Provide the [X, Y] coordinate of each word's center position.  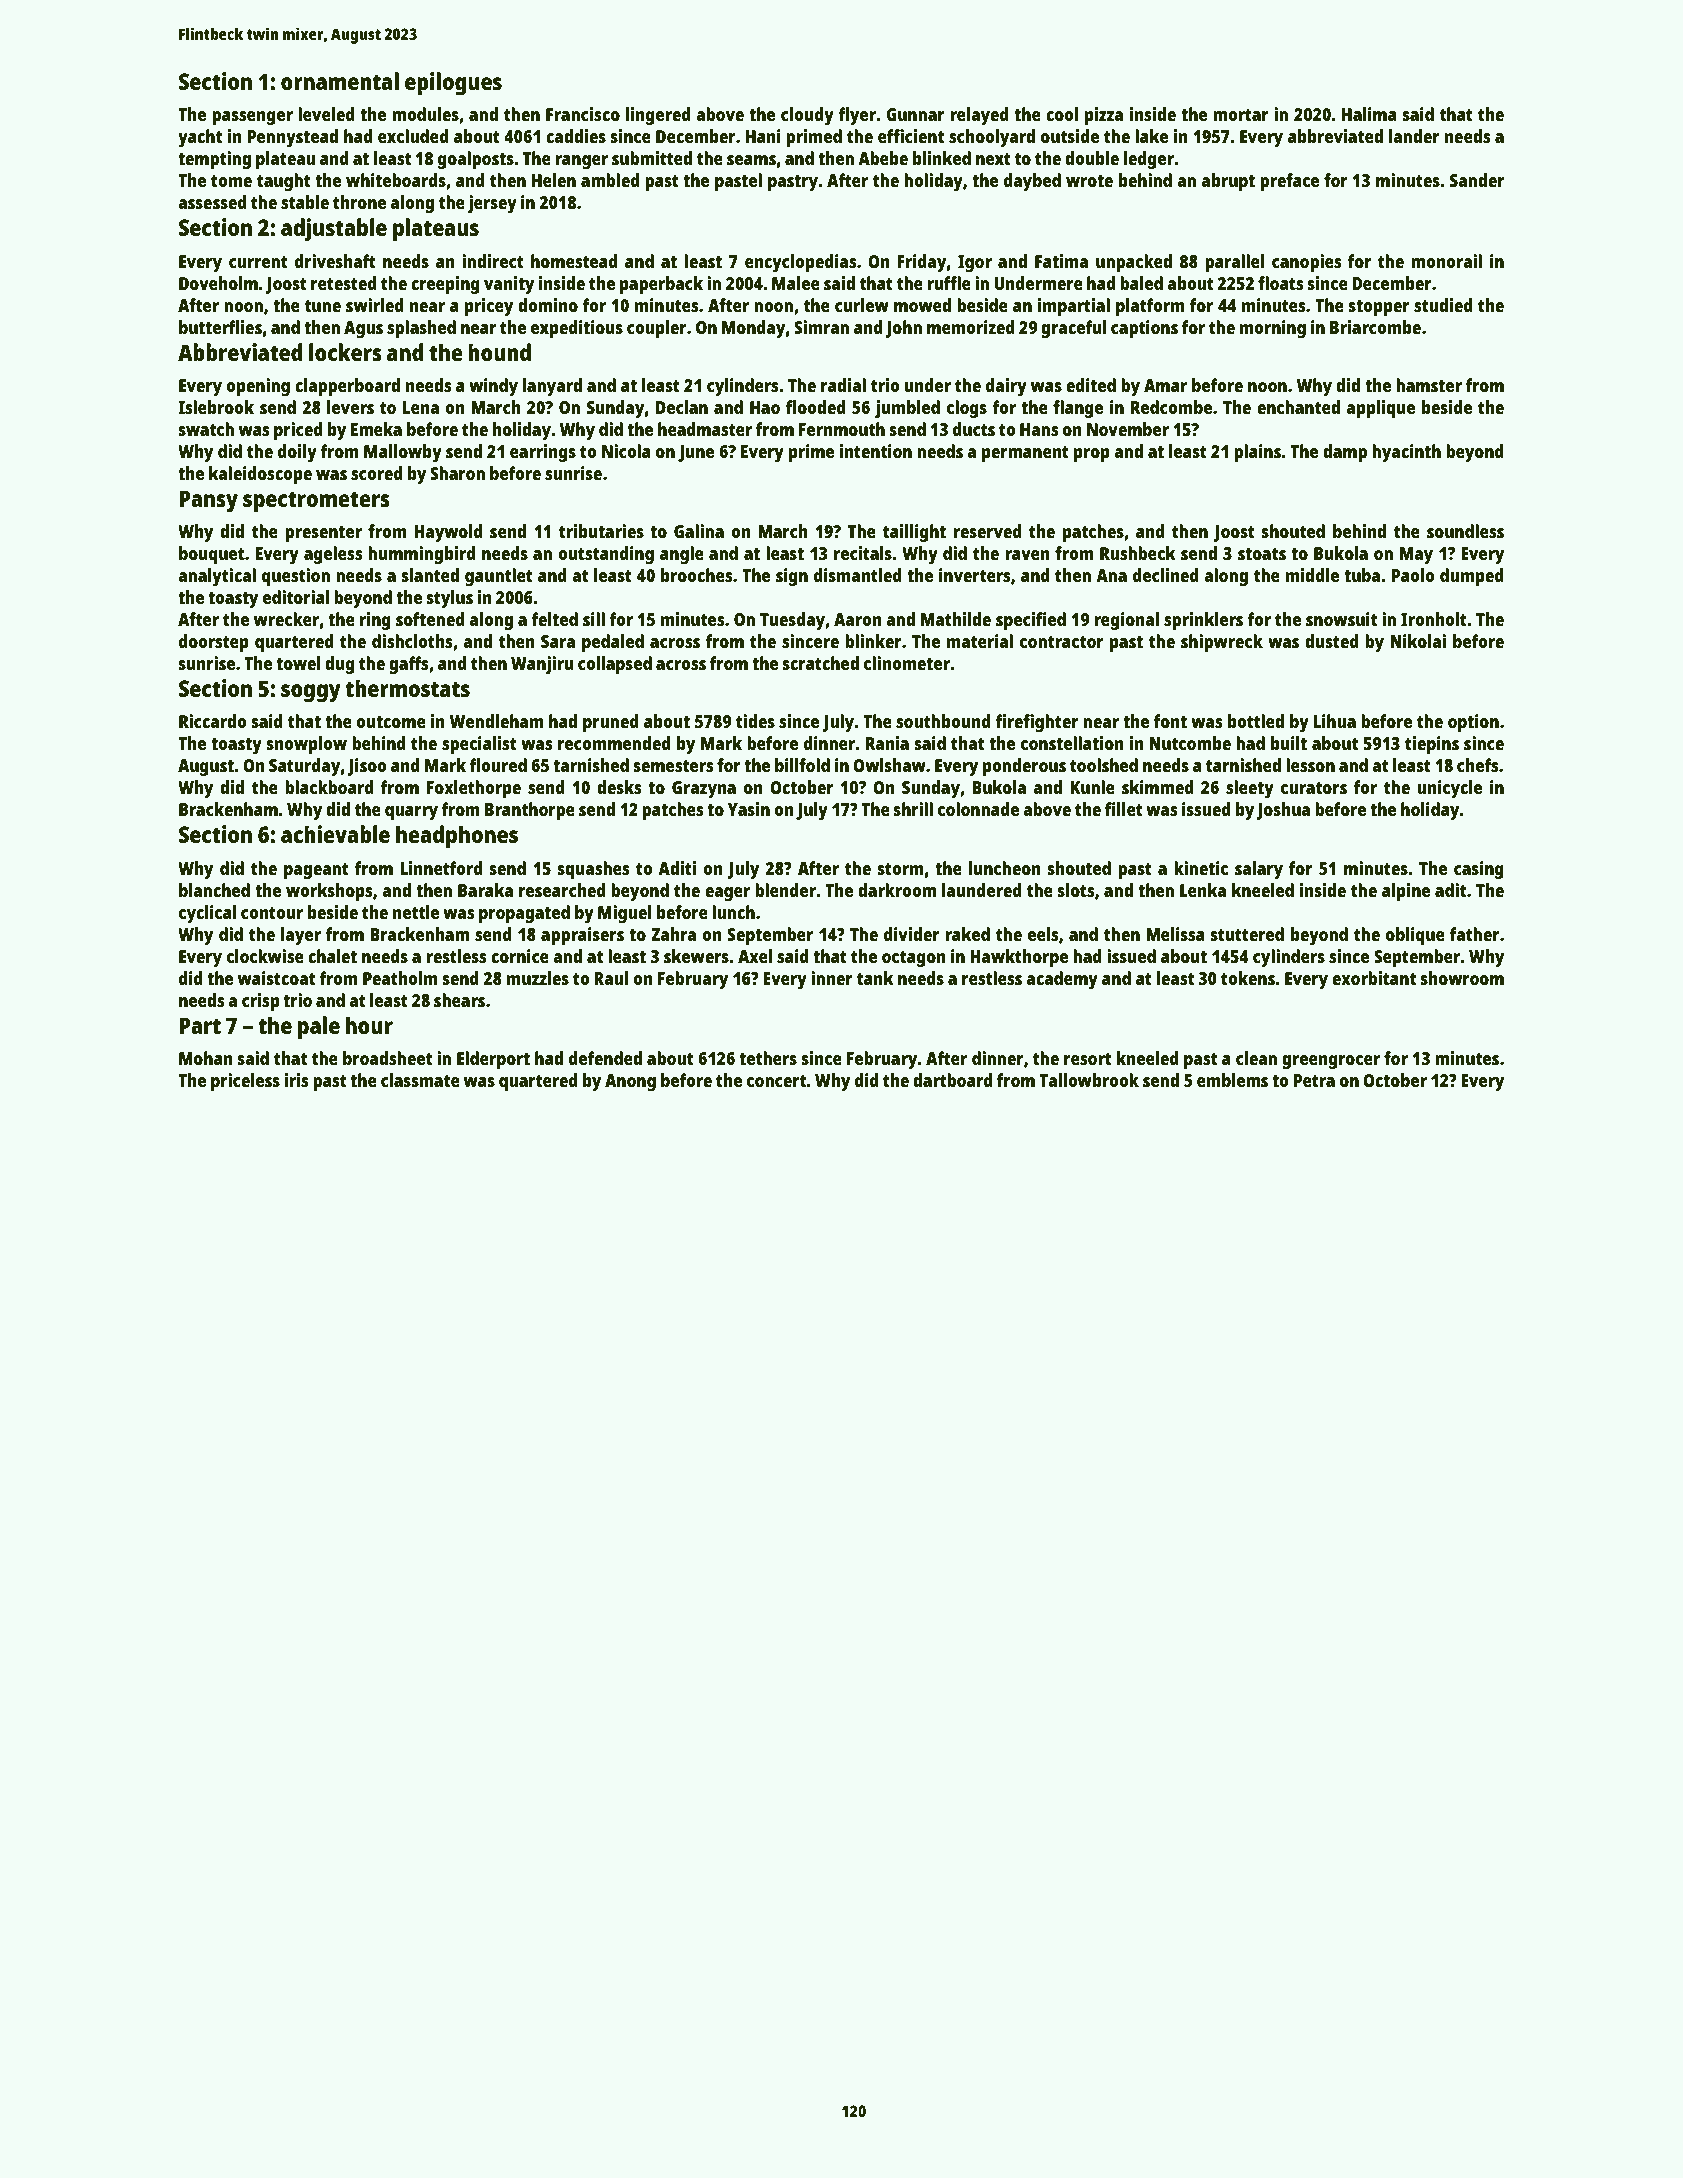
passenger [252, 118]
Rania [887, 743]
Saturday [304, 767]
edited [1091, 385]
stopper [1379, 308]
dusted [1332, 641]
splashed [421, 329]
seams [751, 160]
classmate [420, 1080]
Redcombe [1171, 407]
